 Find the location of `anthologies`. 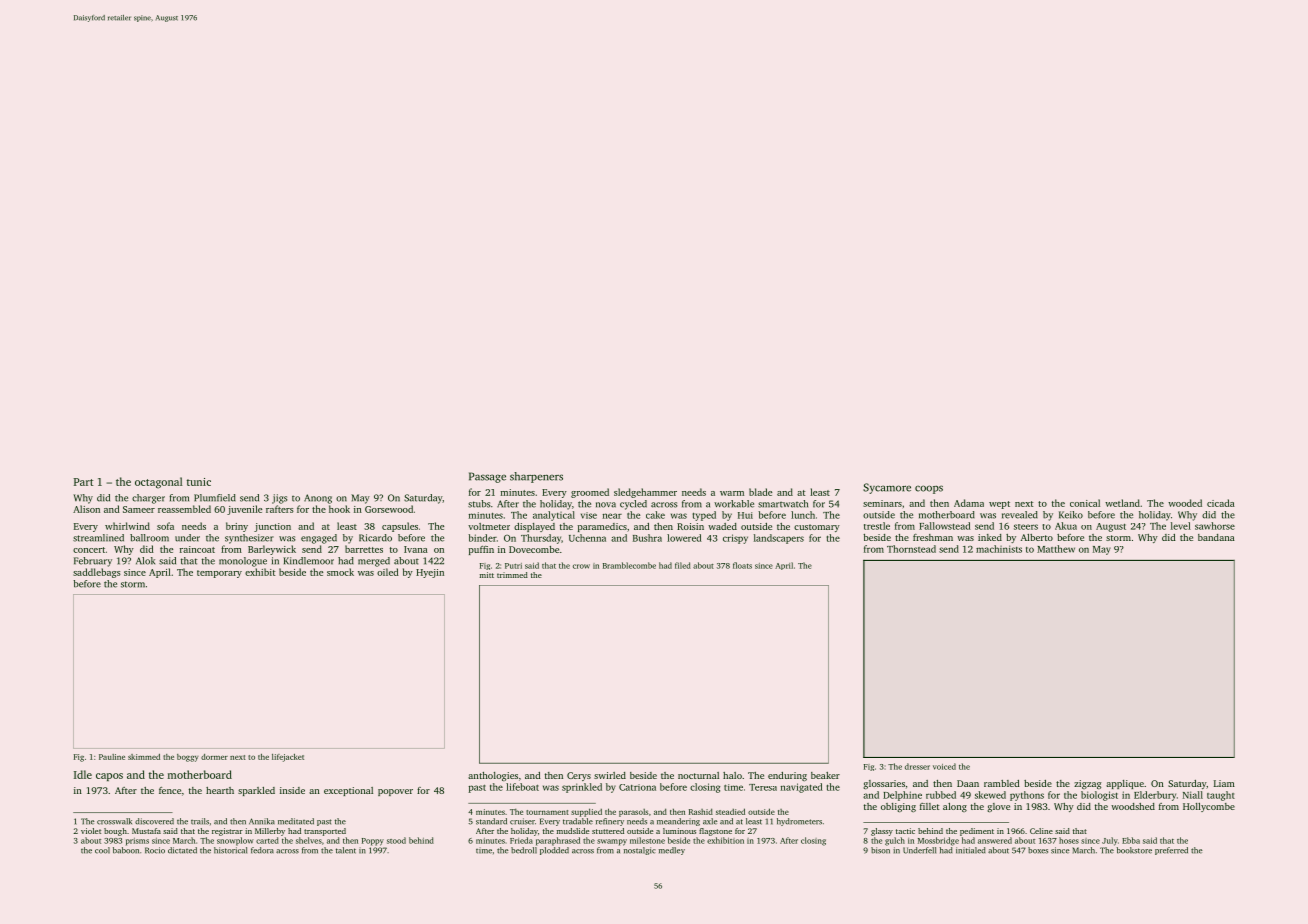

anthologies is located at coordinates (493, 776).
